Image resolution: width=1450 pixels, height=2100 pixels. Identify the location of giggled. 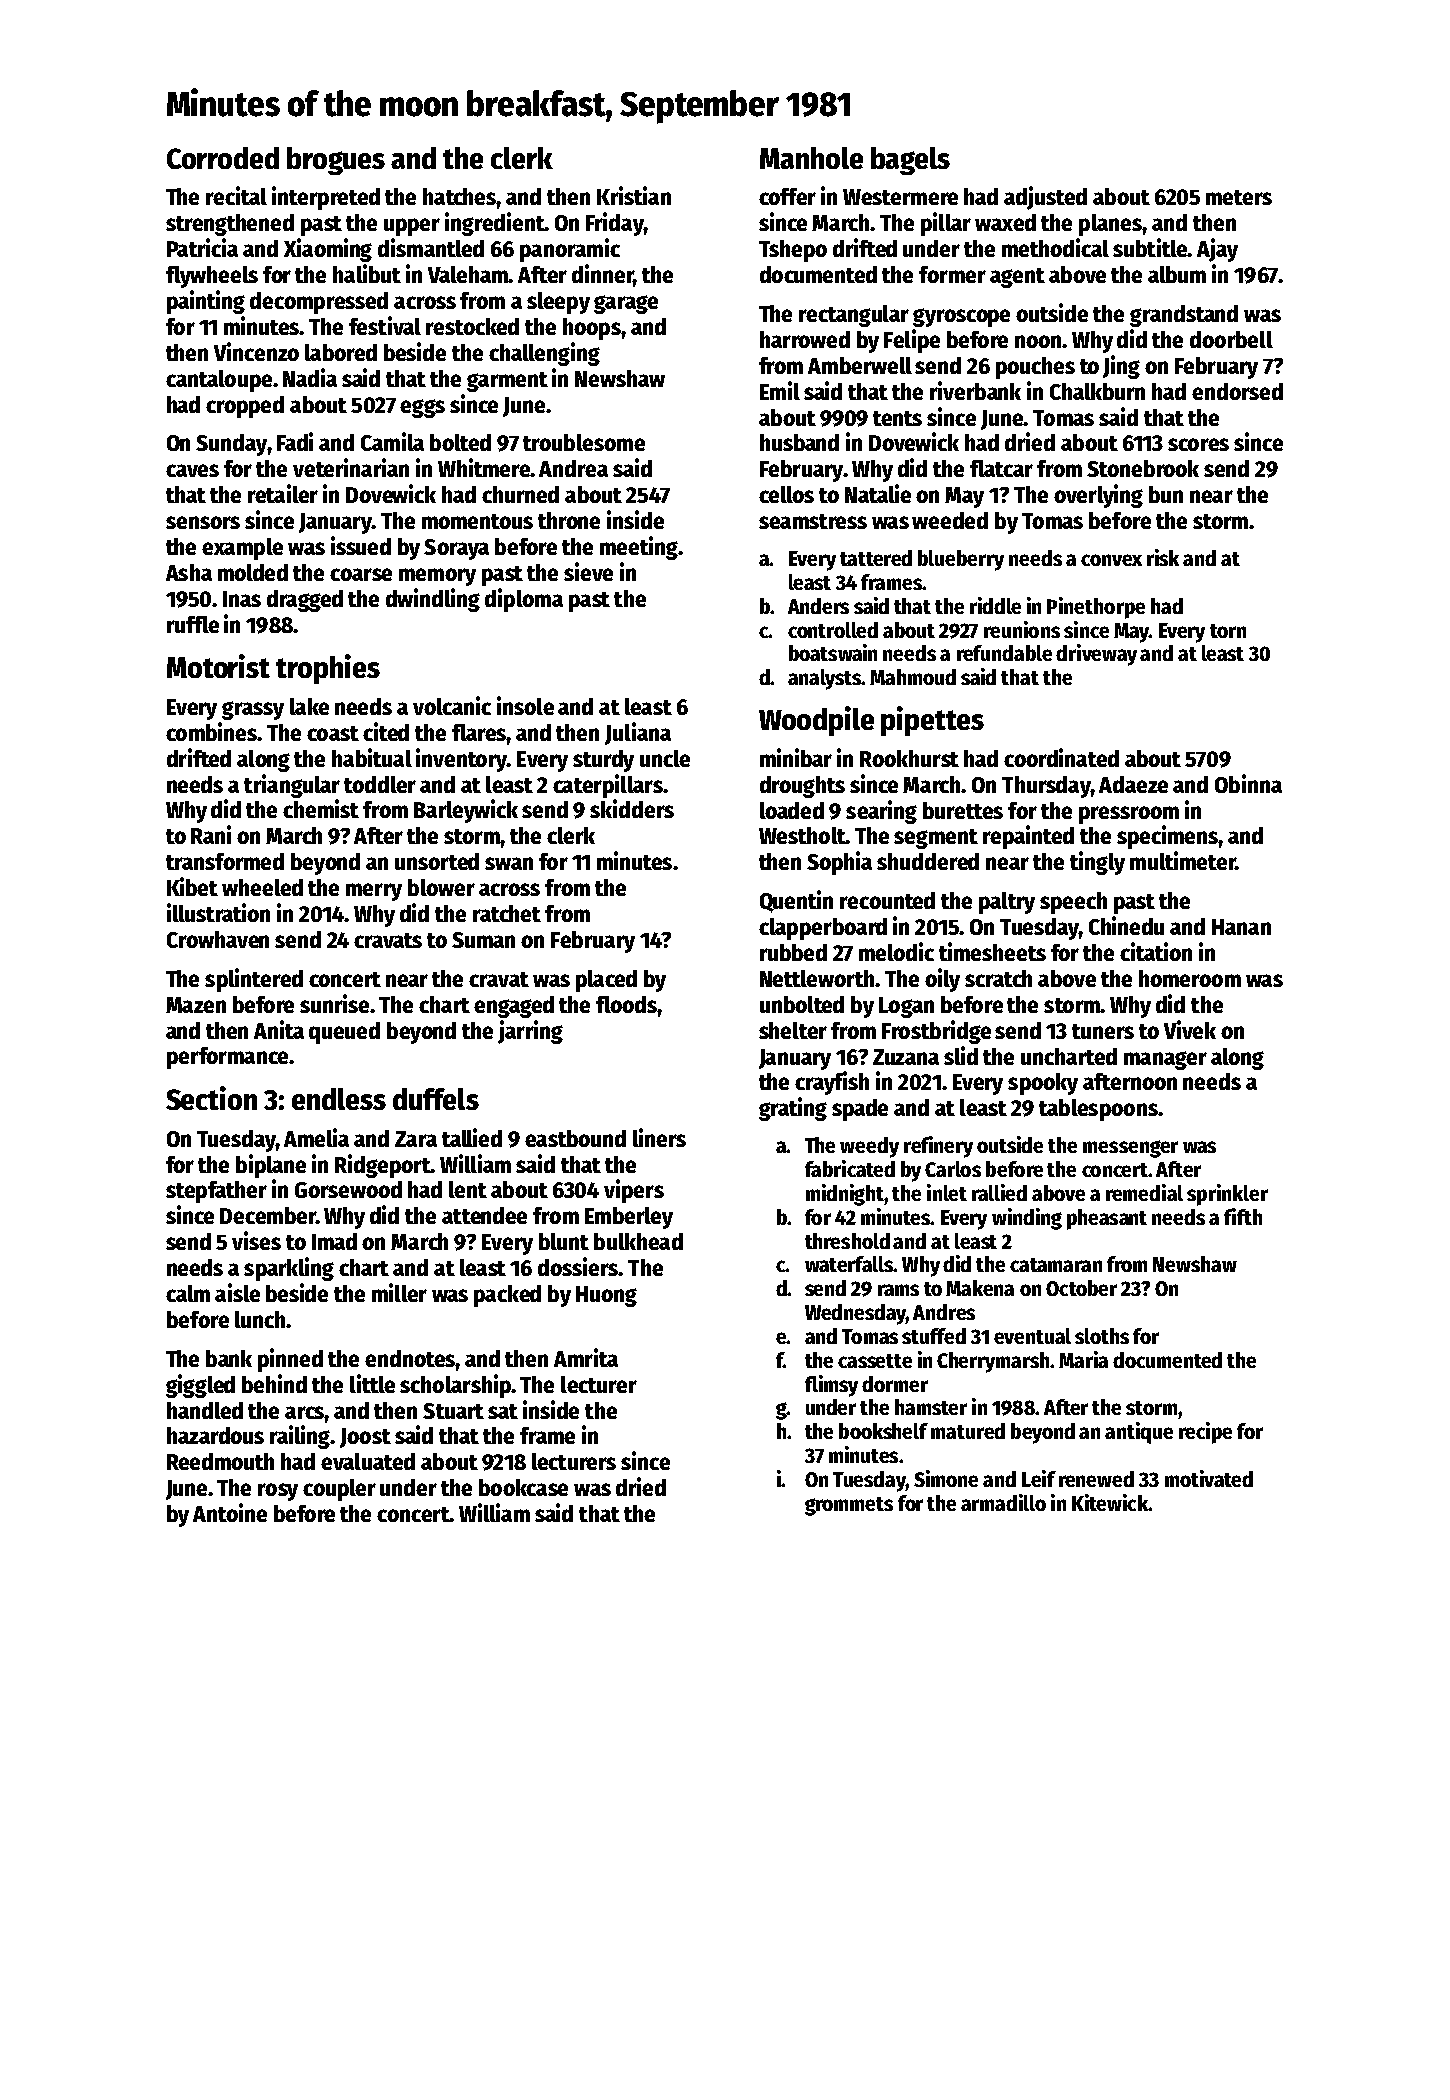
(200, 1386).
